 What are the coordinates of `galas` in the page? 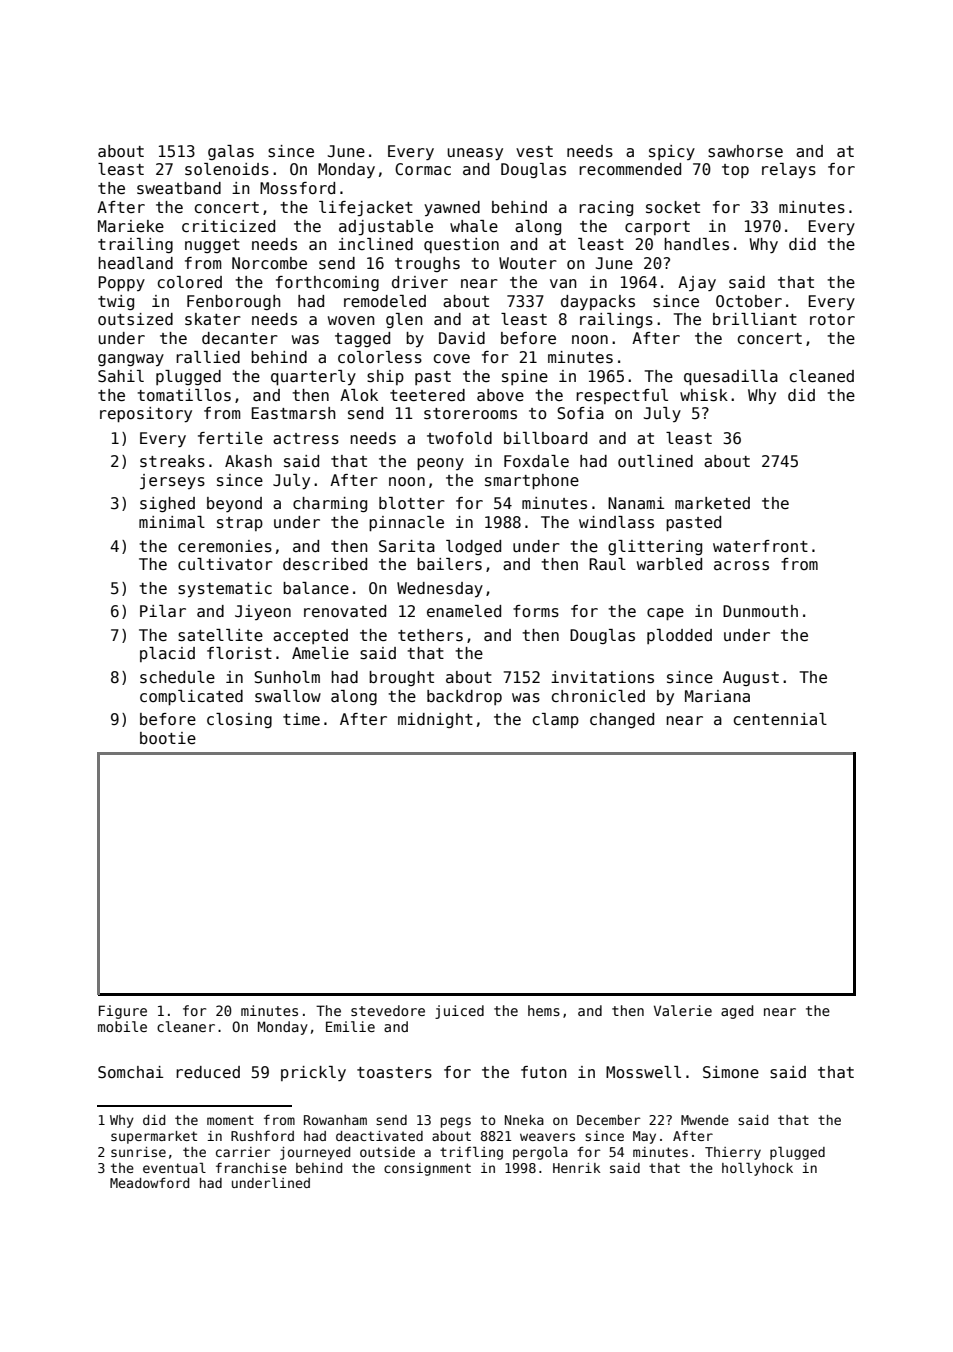 It's located at (231, 152).
